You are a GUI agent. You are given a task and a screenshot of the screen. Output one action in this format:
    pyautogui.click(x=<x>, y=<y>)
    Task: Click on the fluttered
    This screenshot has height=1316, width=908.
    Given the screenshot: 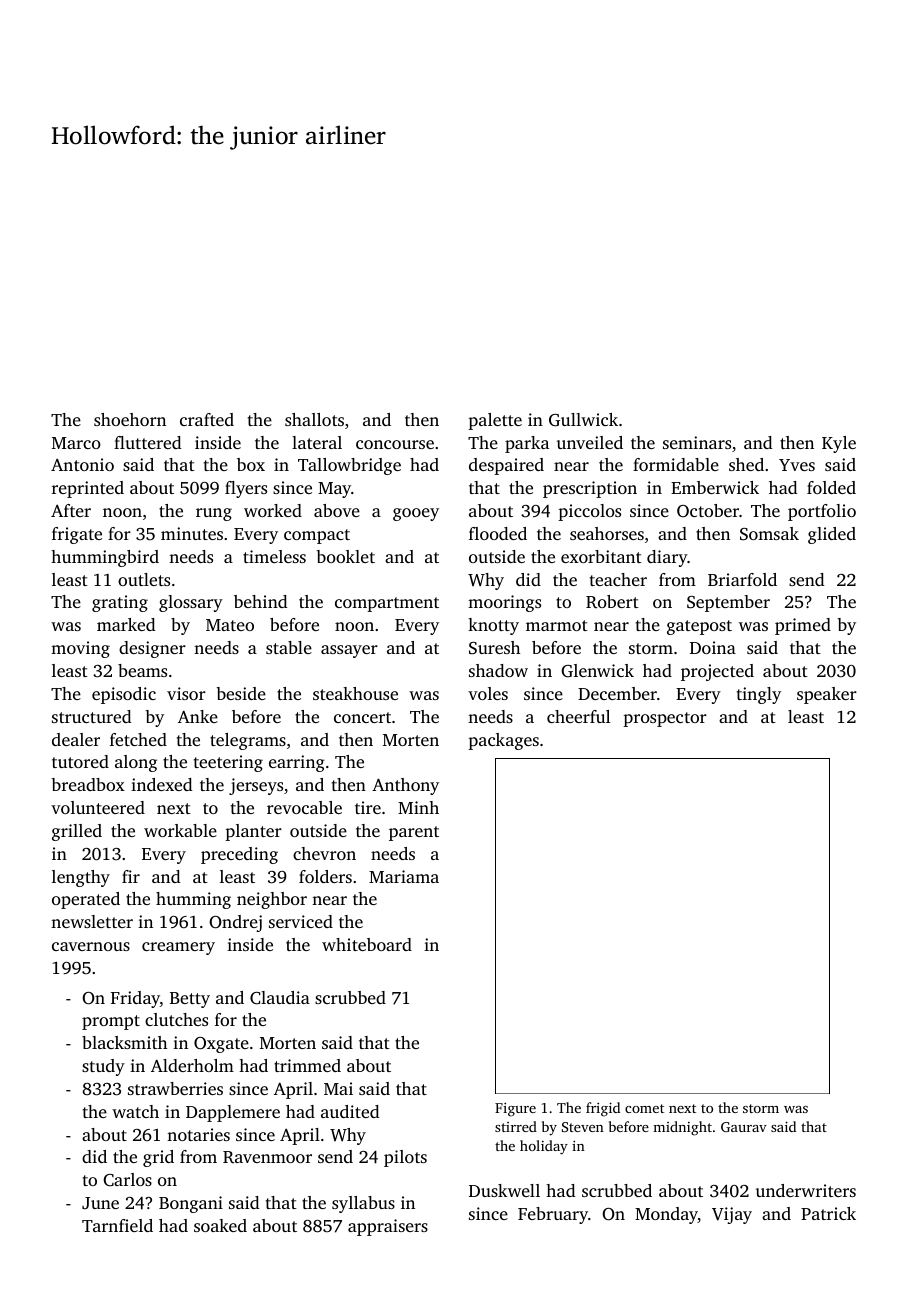 What is the action you would take?
    pyautogui.click(x=147, y=442)
